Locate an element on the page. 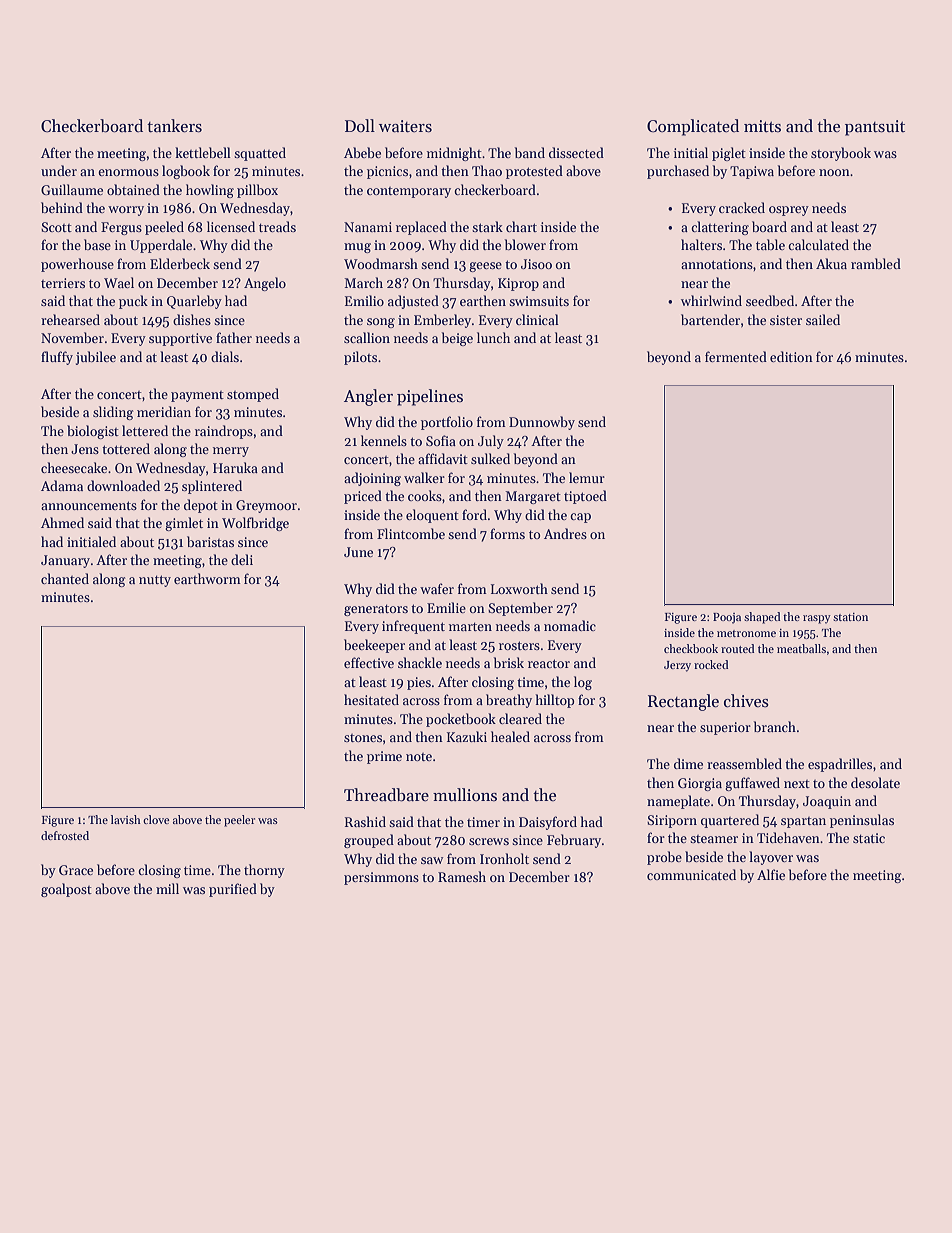 This image has width=952, height=1233. payment is located at coordinates (197, 396).
